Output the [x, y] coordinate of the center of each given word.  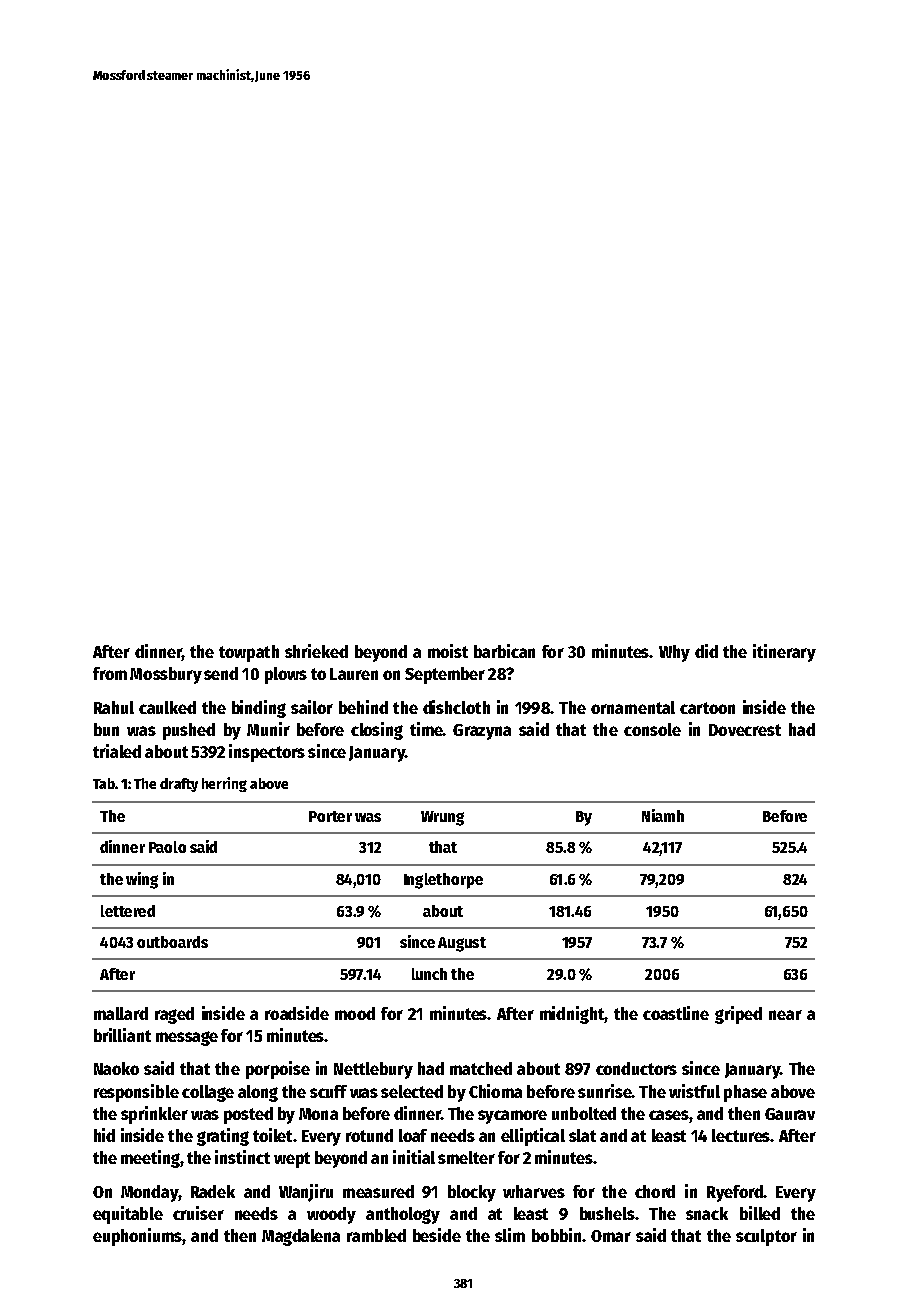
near [785, 1015]
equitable [128, 1215]
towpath [249, 653]
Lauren [354, 674]
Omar [611, 1236]
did [706, 651]
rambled [376, 1235]
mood [355, 1013]
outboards [172, 942]
